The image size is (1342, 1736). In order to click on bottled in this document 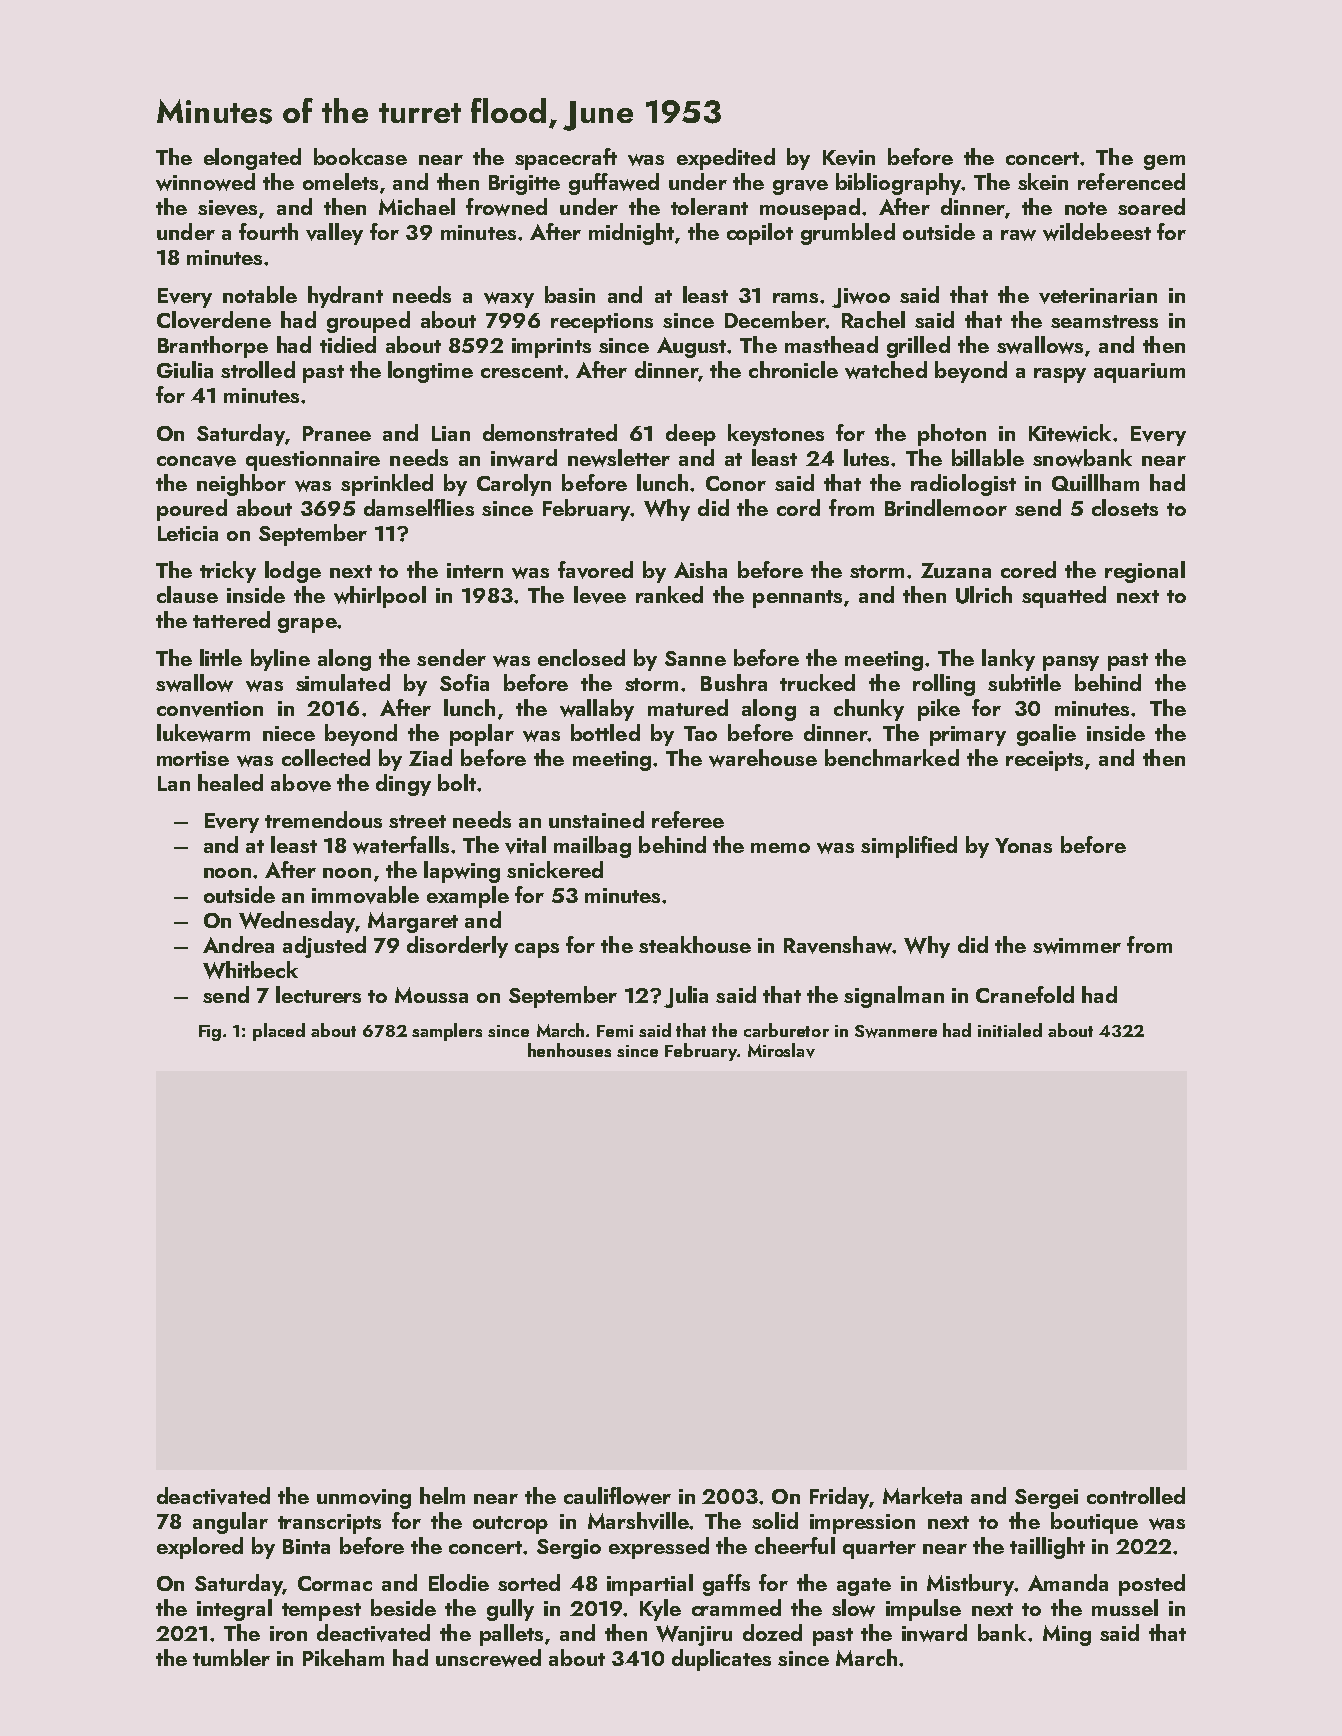, I will do `click(605, 732)`.
